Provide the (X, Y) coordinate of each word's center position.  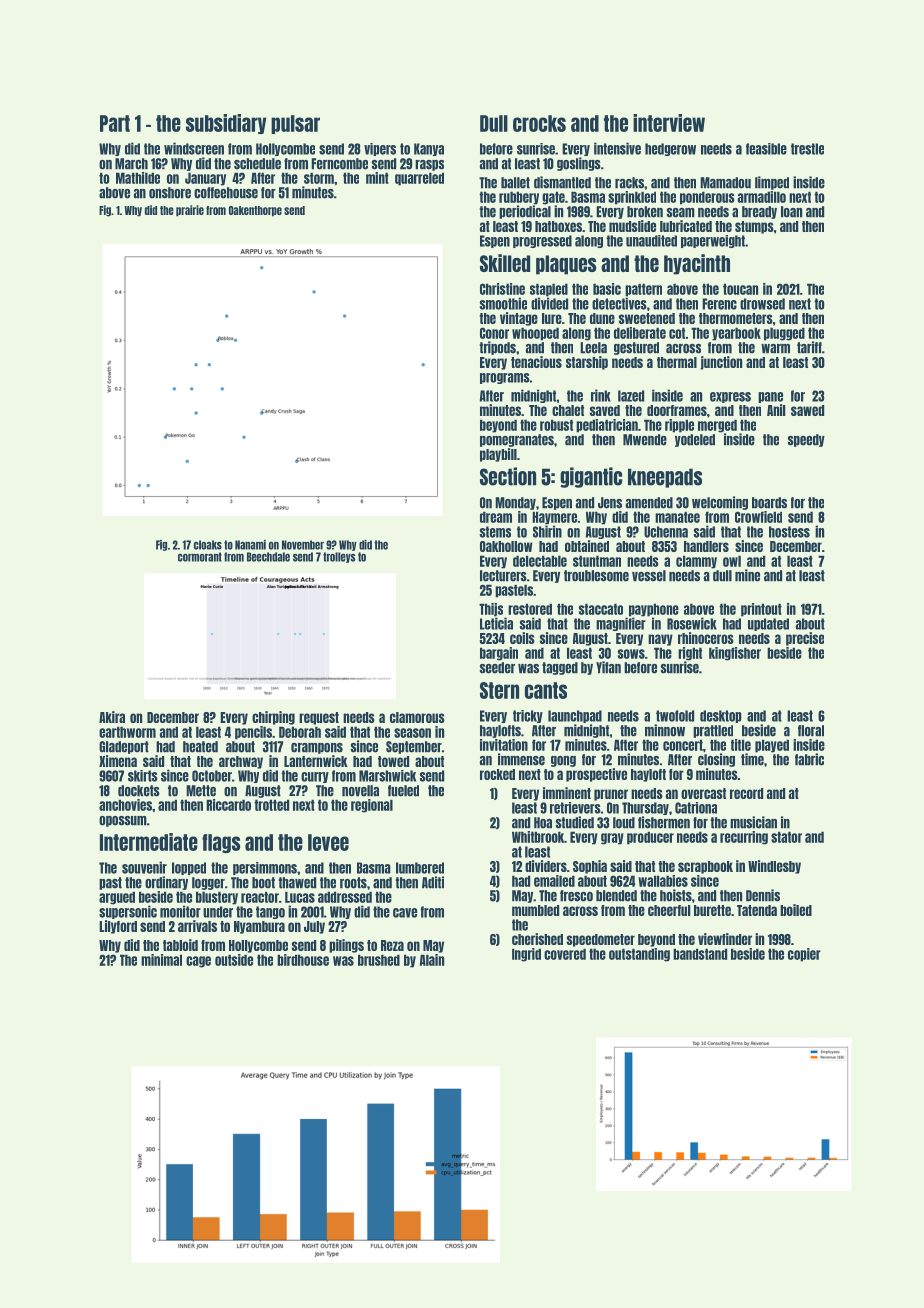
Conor (494, 333)
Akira (112, 717)
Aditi (433, 882)
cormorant (200, 557)
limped (772, 183)
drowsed (762, 304)
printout (761, 610)
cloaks (208, 545)
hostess (789, 532)
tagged (560, 668)
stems (495, 532)
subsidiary (226, 124)
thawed (297, 883)
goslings (579, 164)
